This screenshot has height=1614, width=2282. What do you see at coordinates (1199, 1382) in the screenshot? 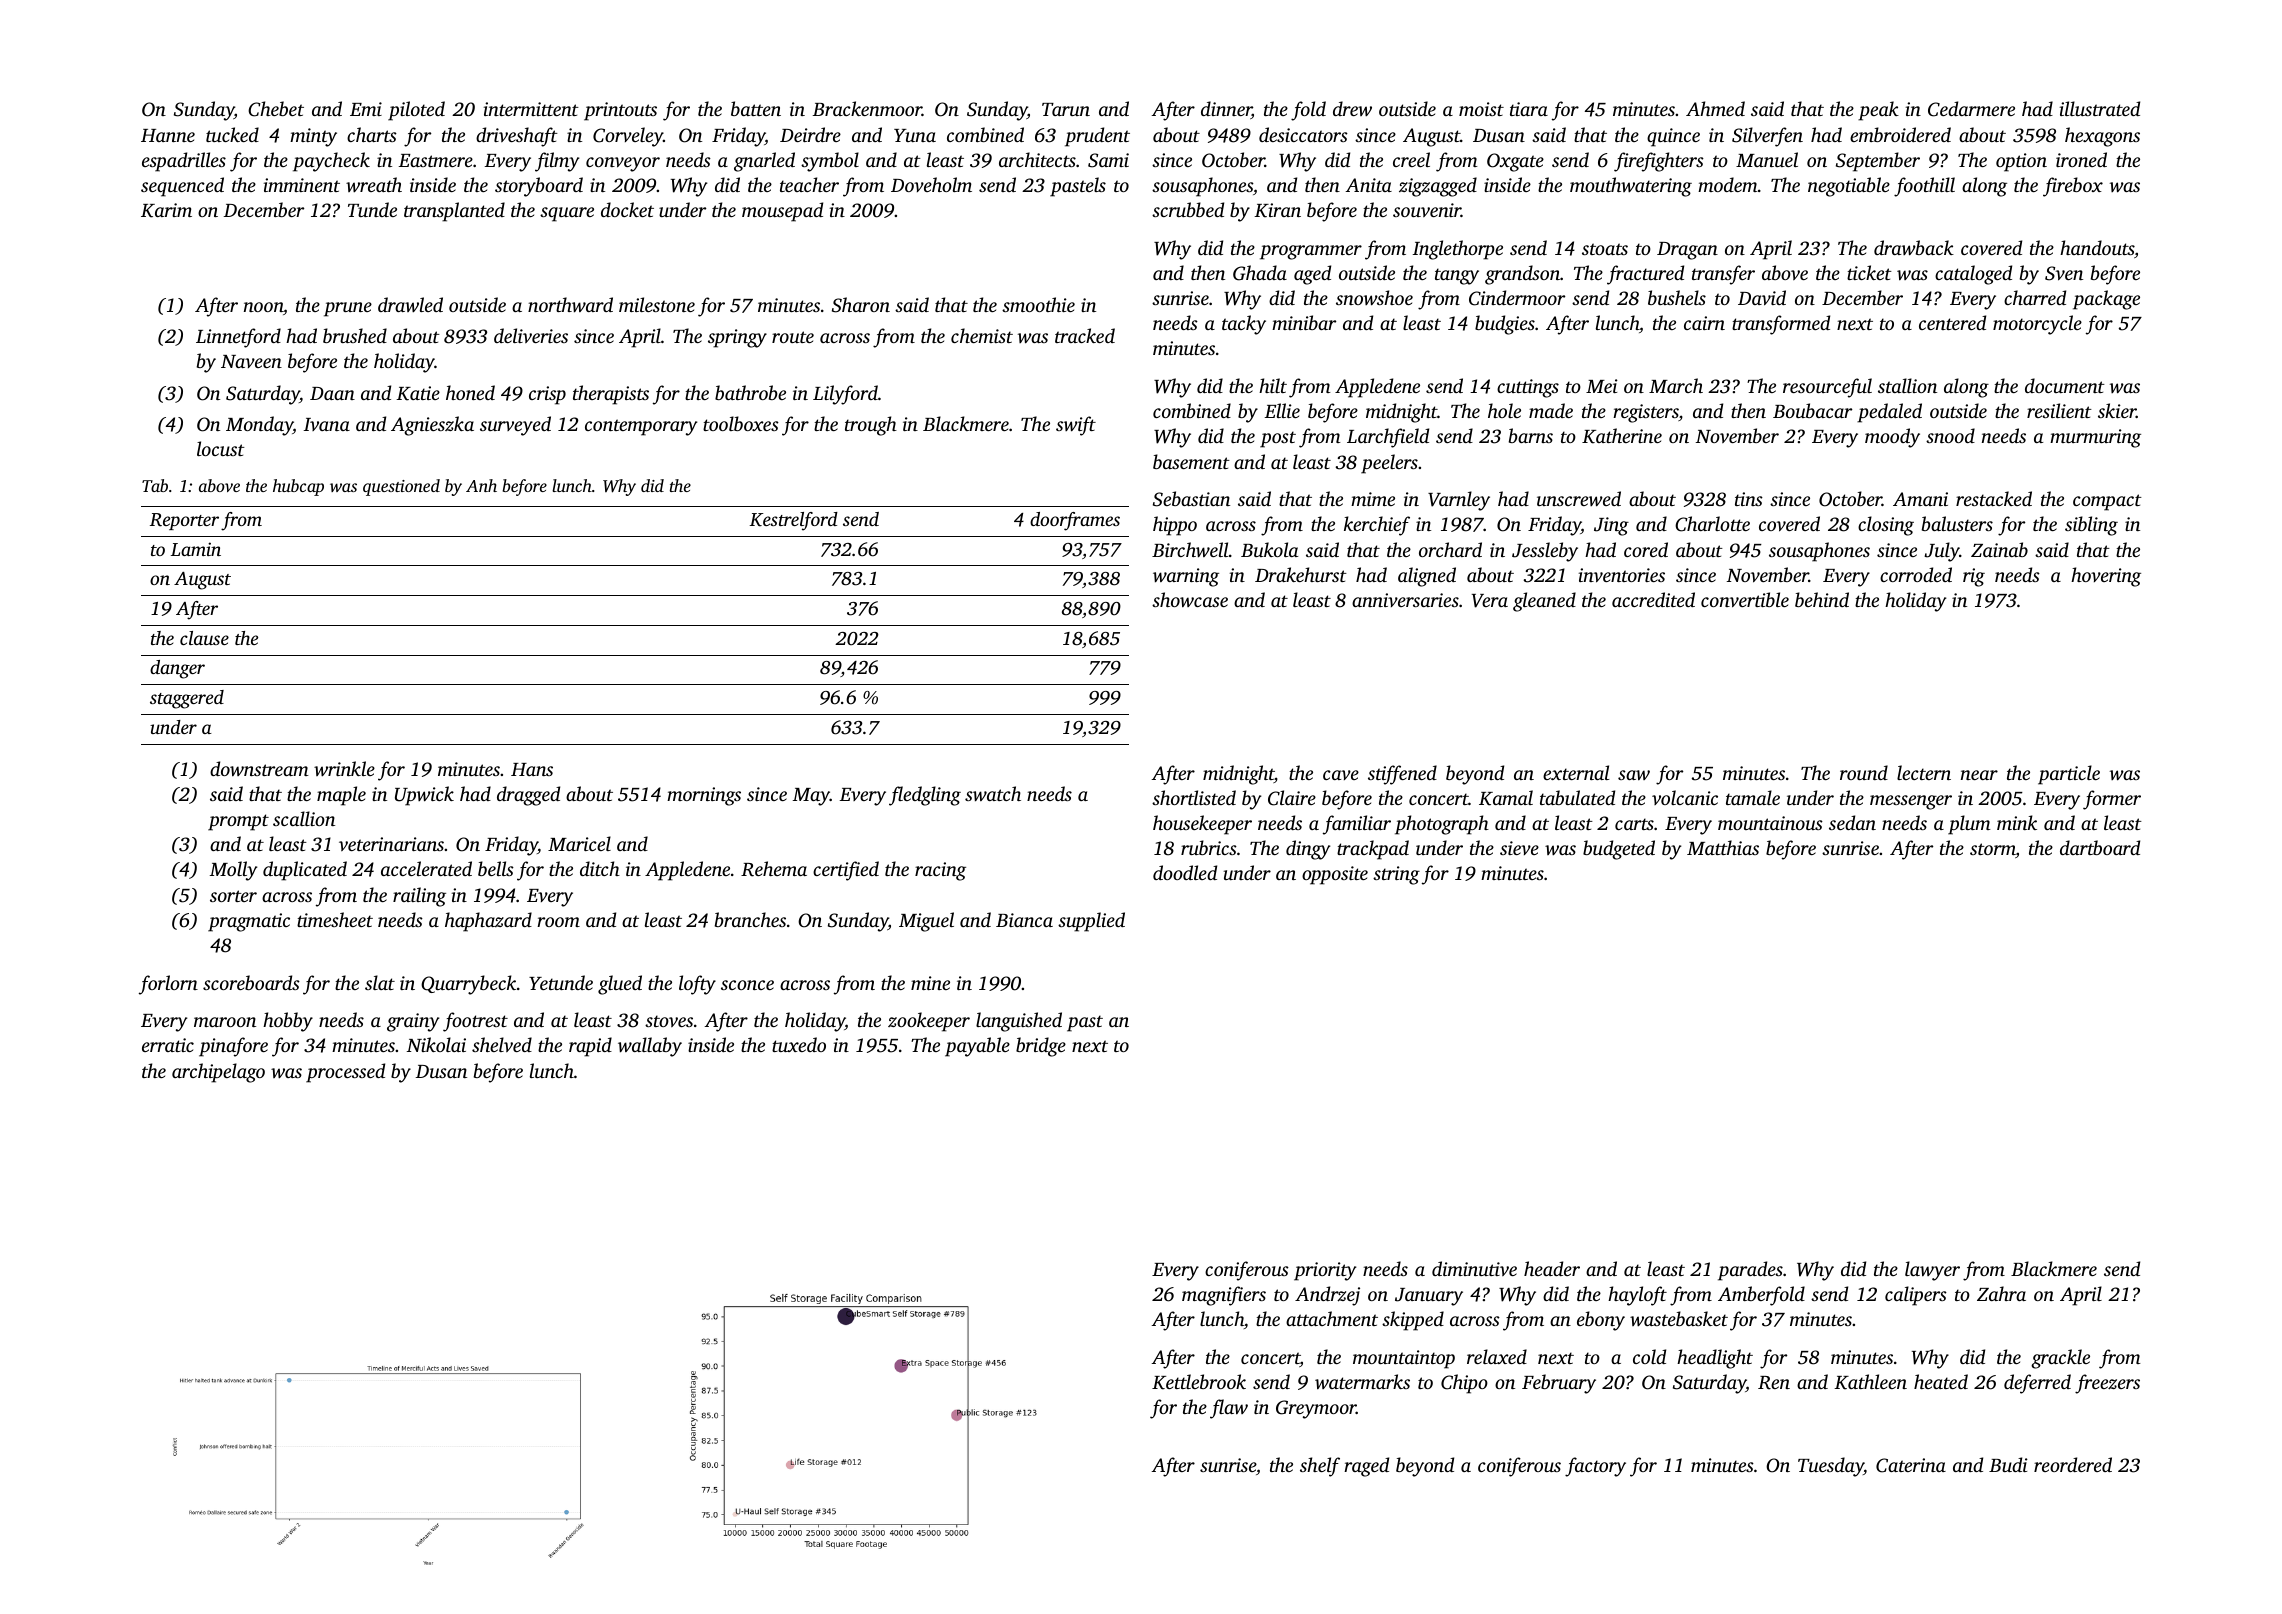
I see `Kettlebrook` at bounding box center [1199, 1382].
